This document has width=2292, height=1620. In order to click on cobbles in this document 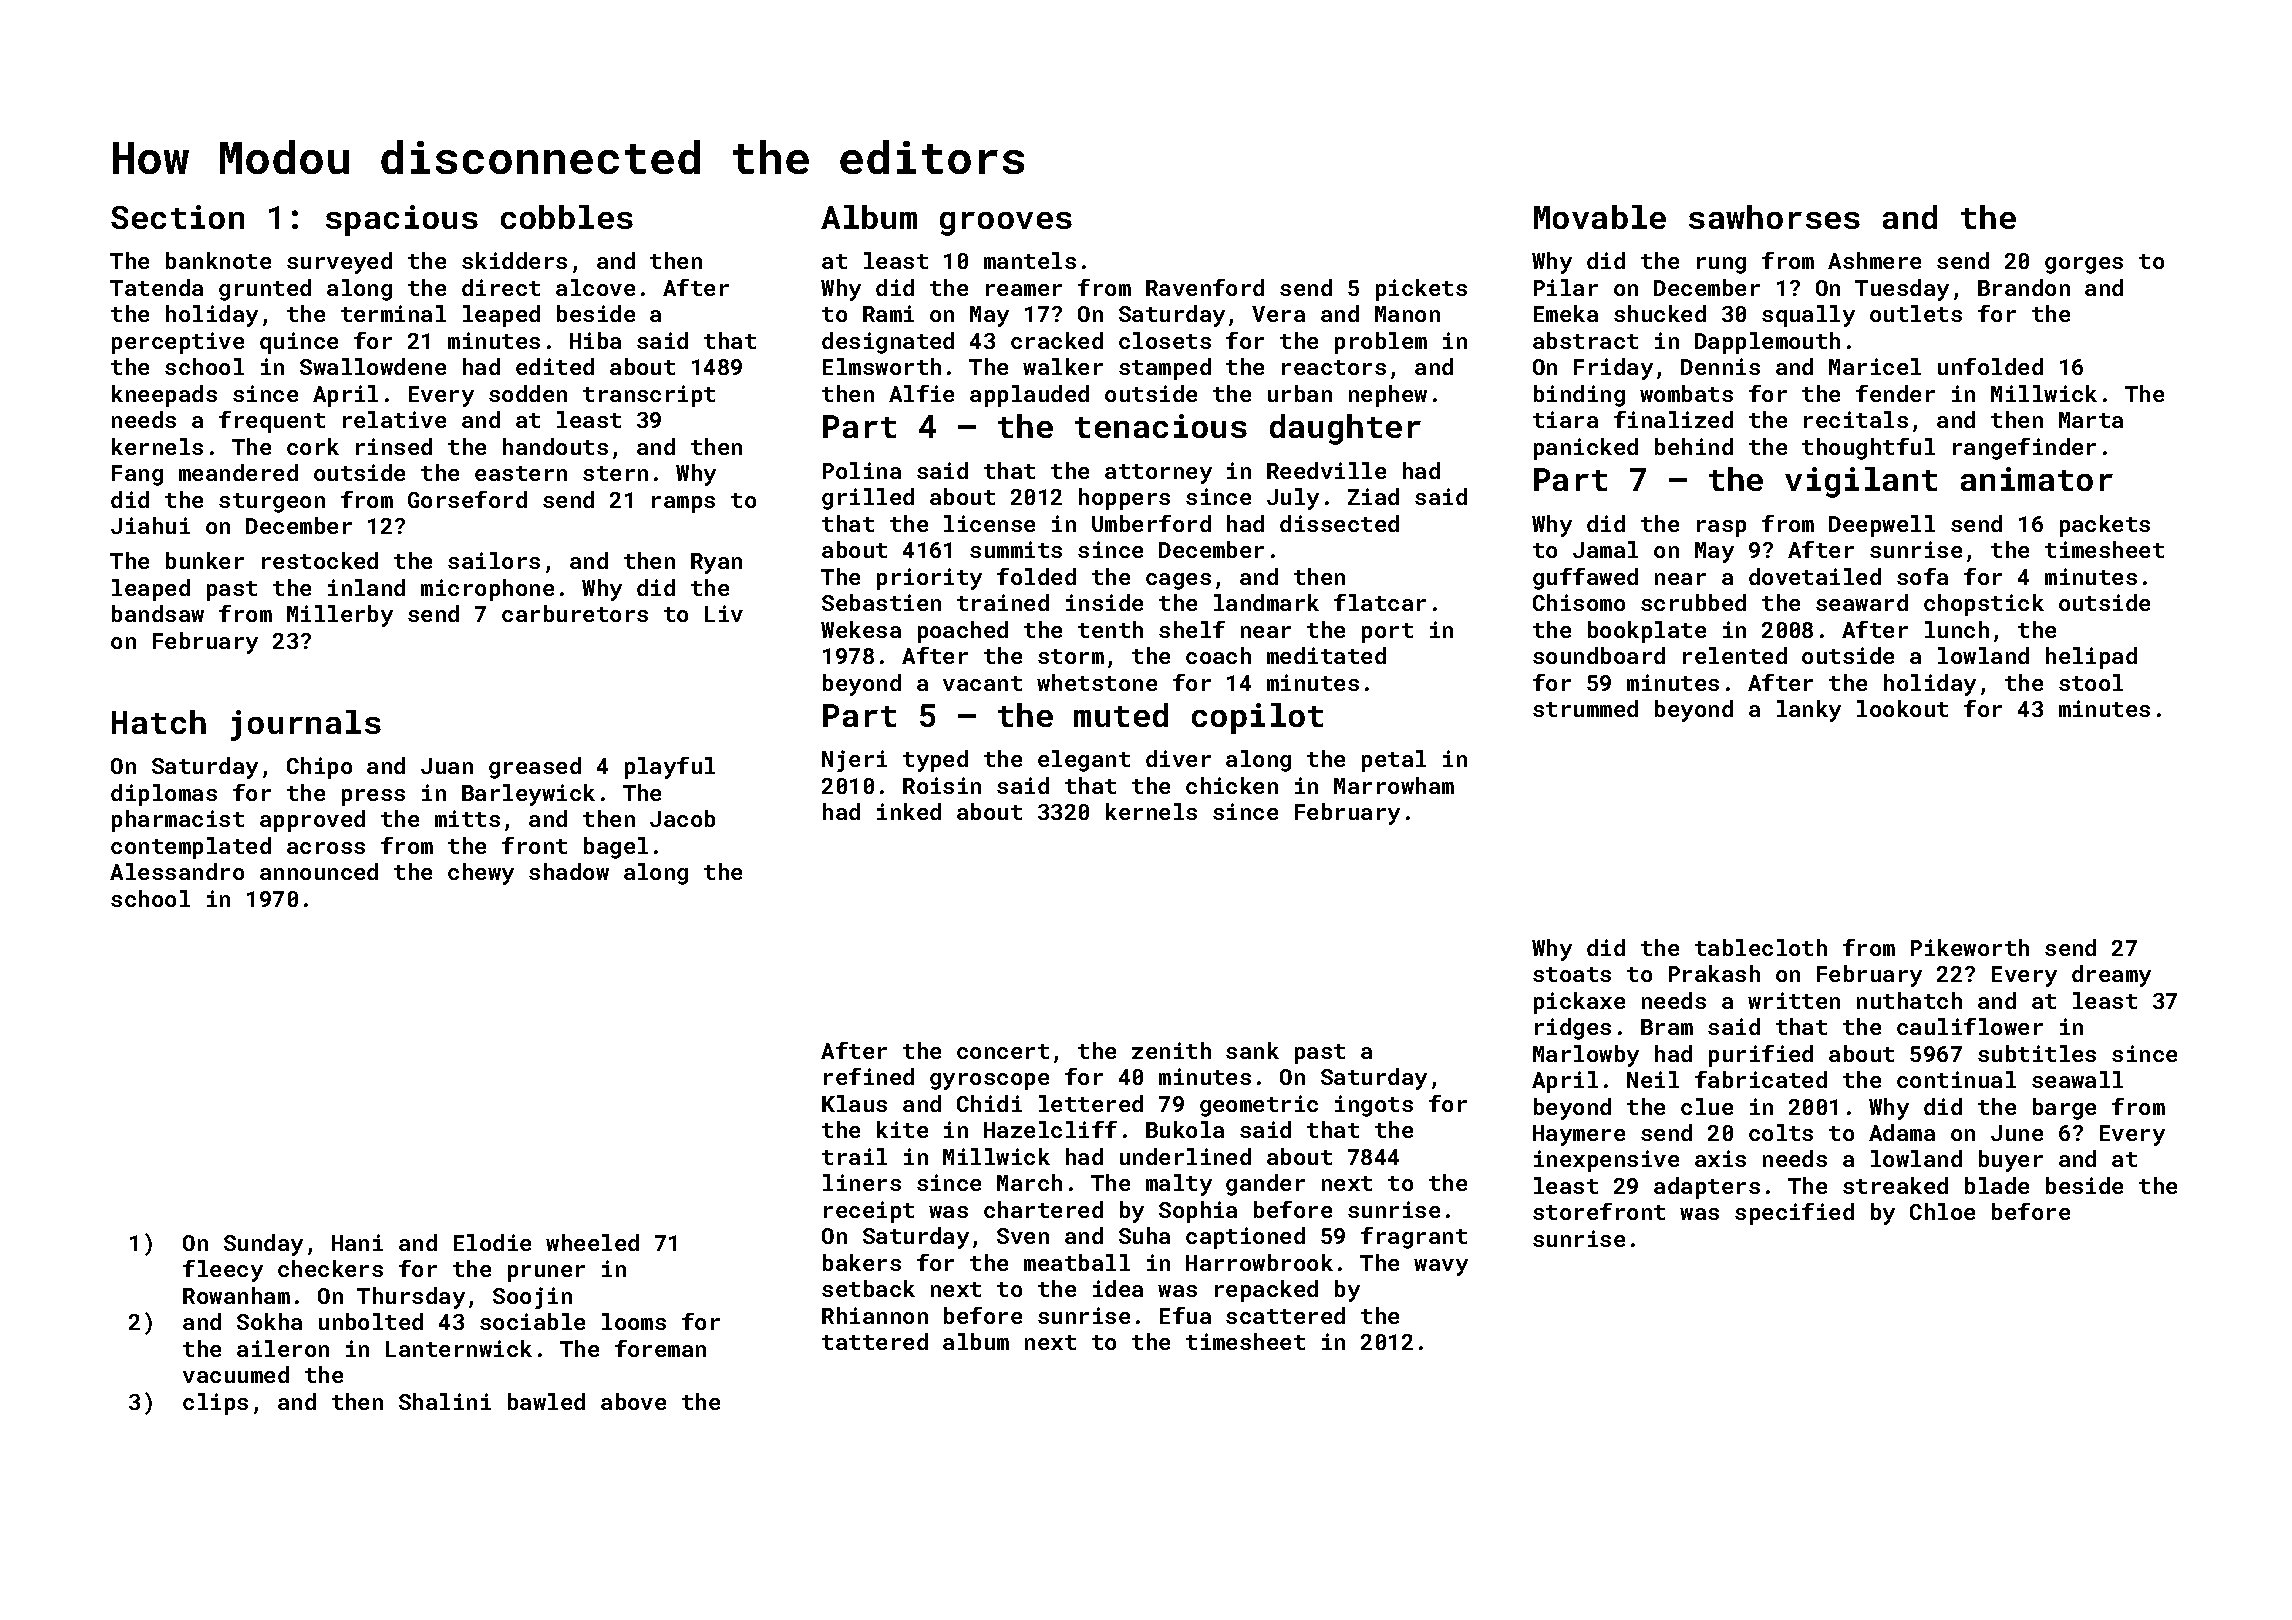, I will do `click(567, 217)`.
